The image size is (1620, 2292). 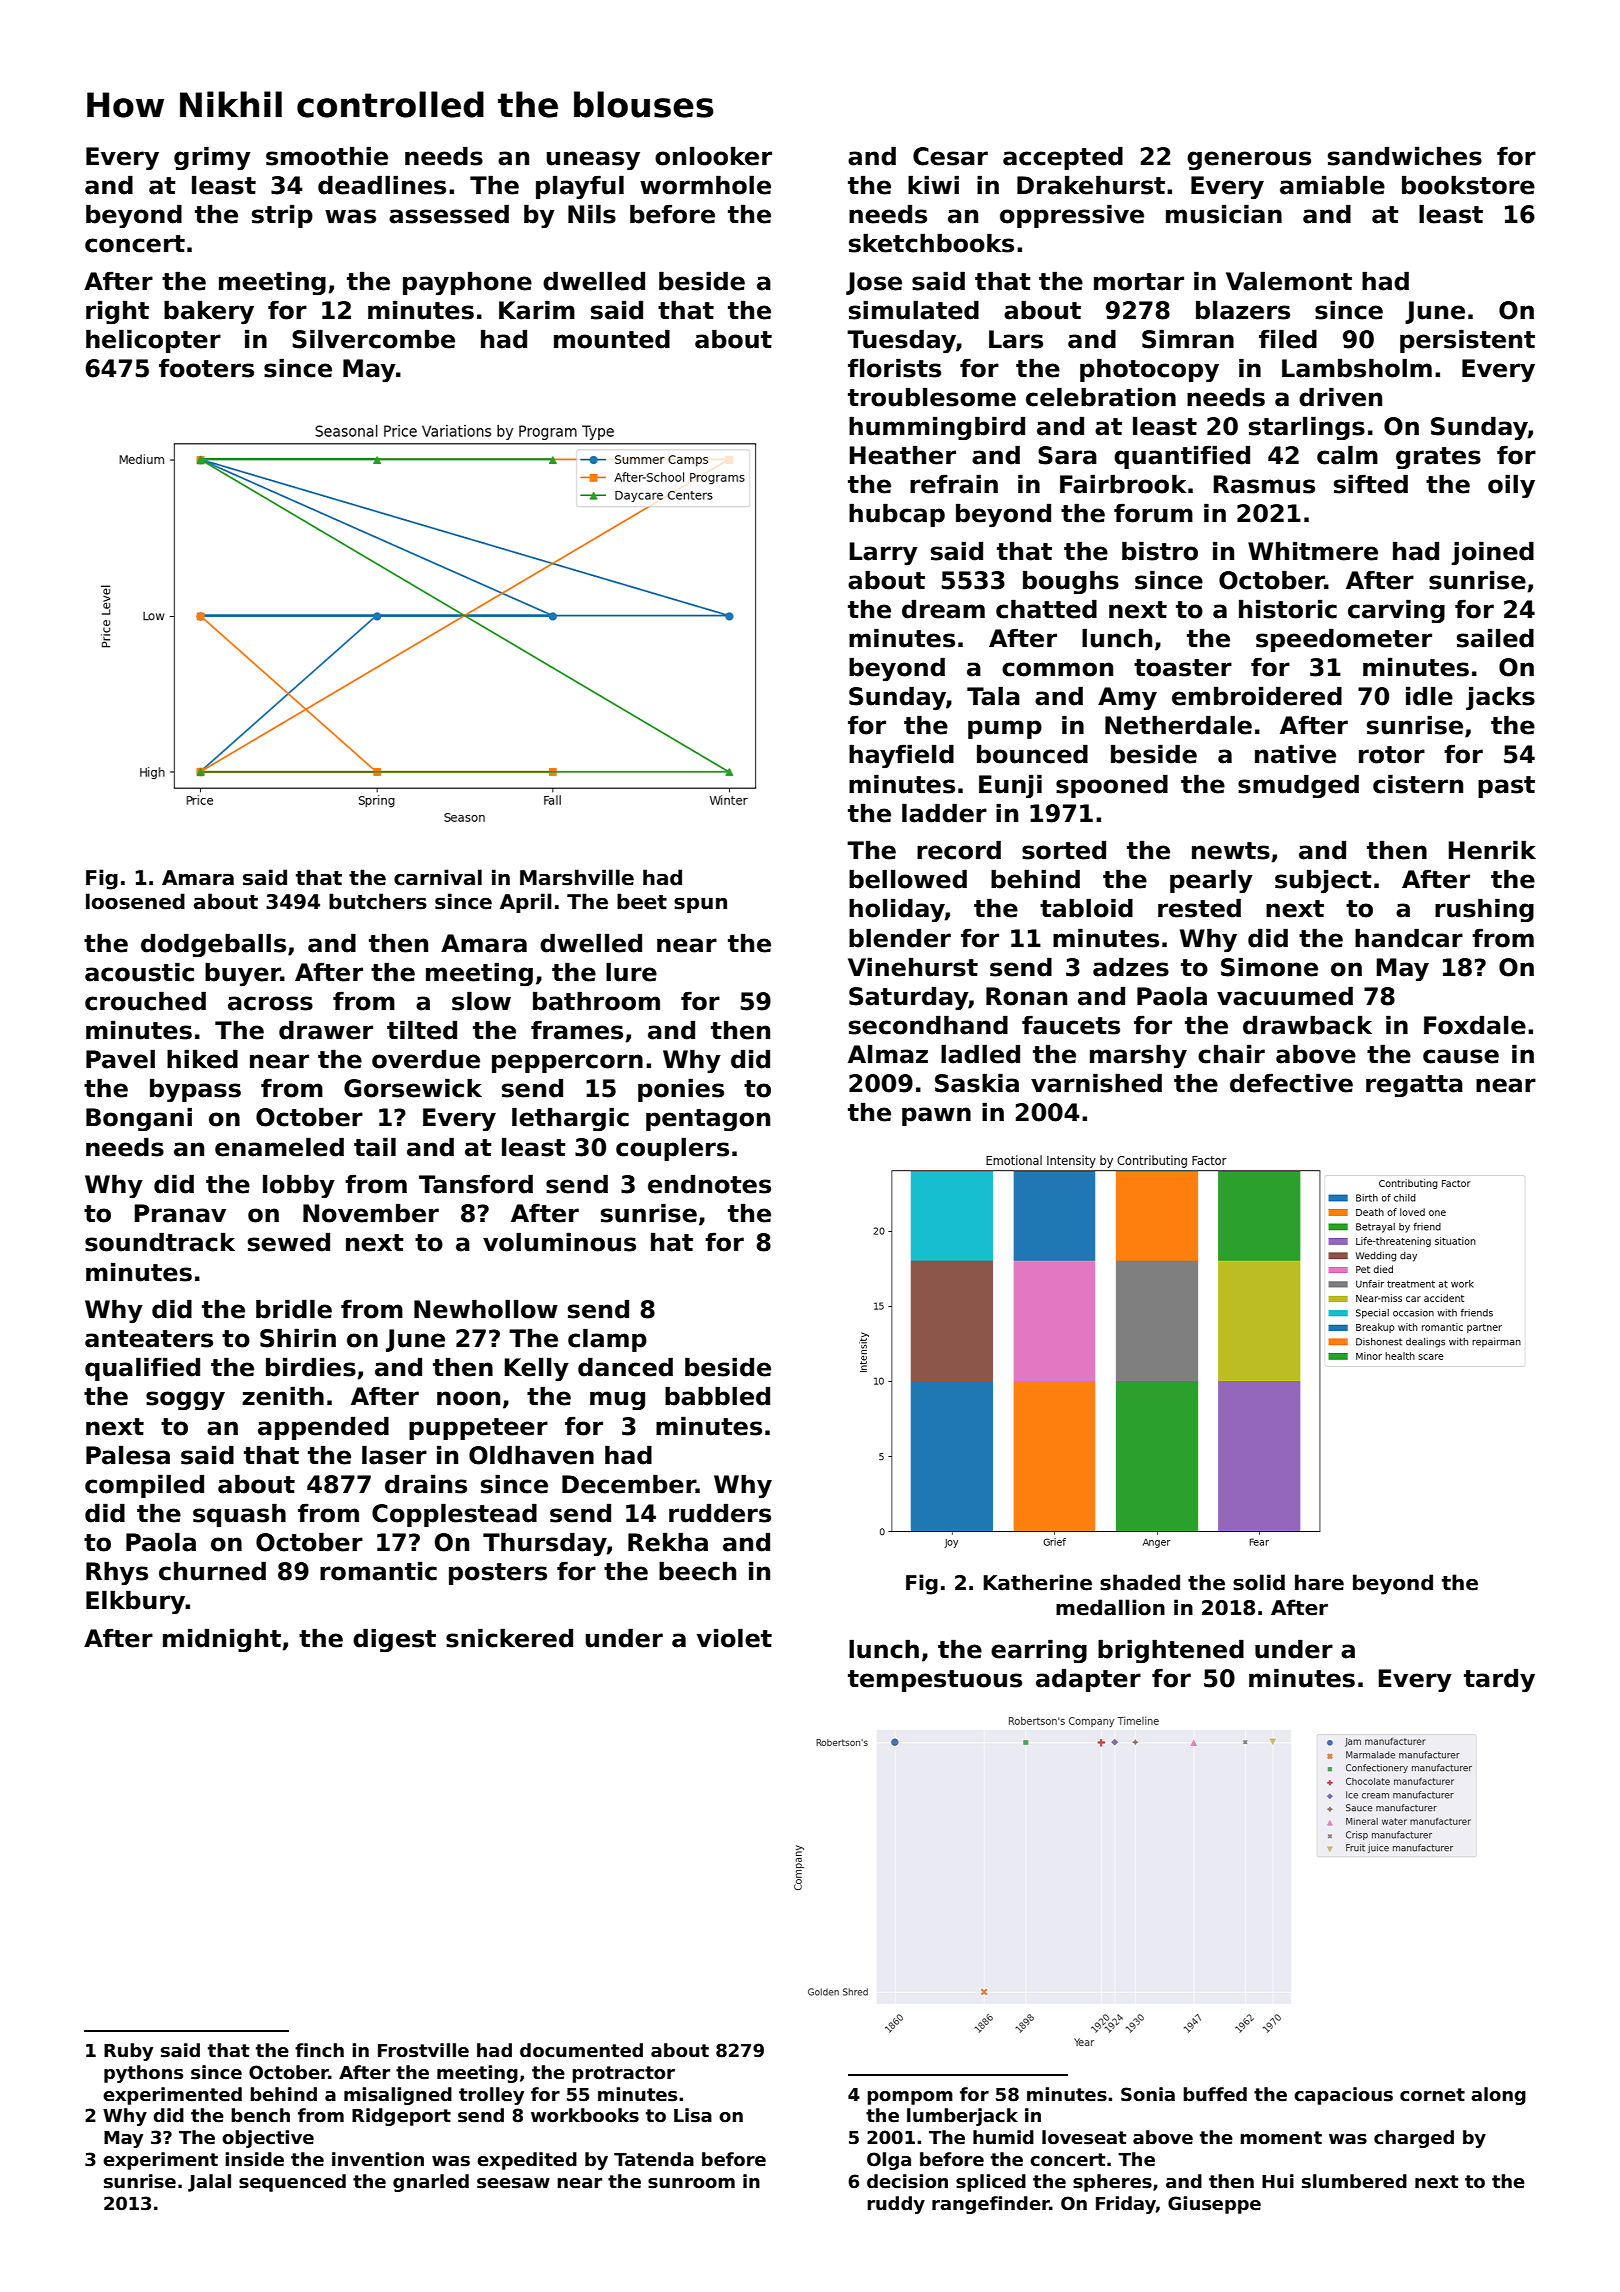 What do you see at coordinates (438, 877) in the page?
I see `carnival` at bounding box center [438, 877].
